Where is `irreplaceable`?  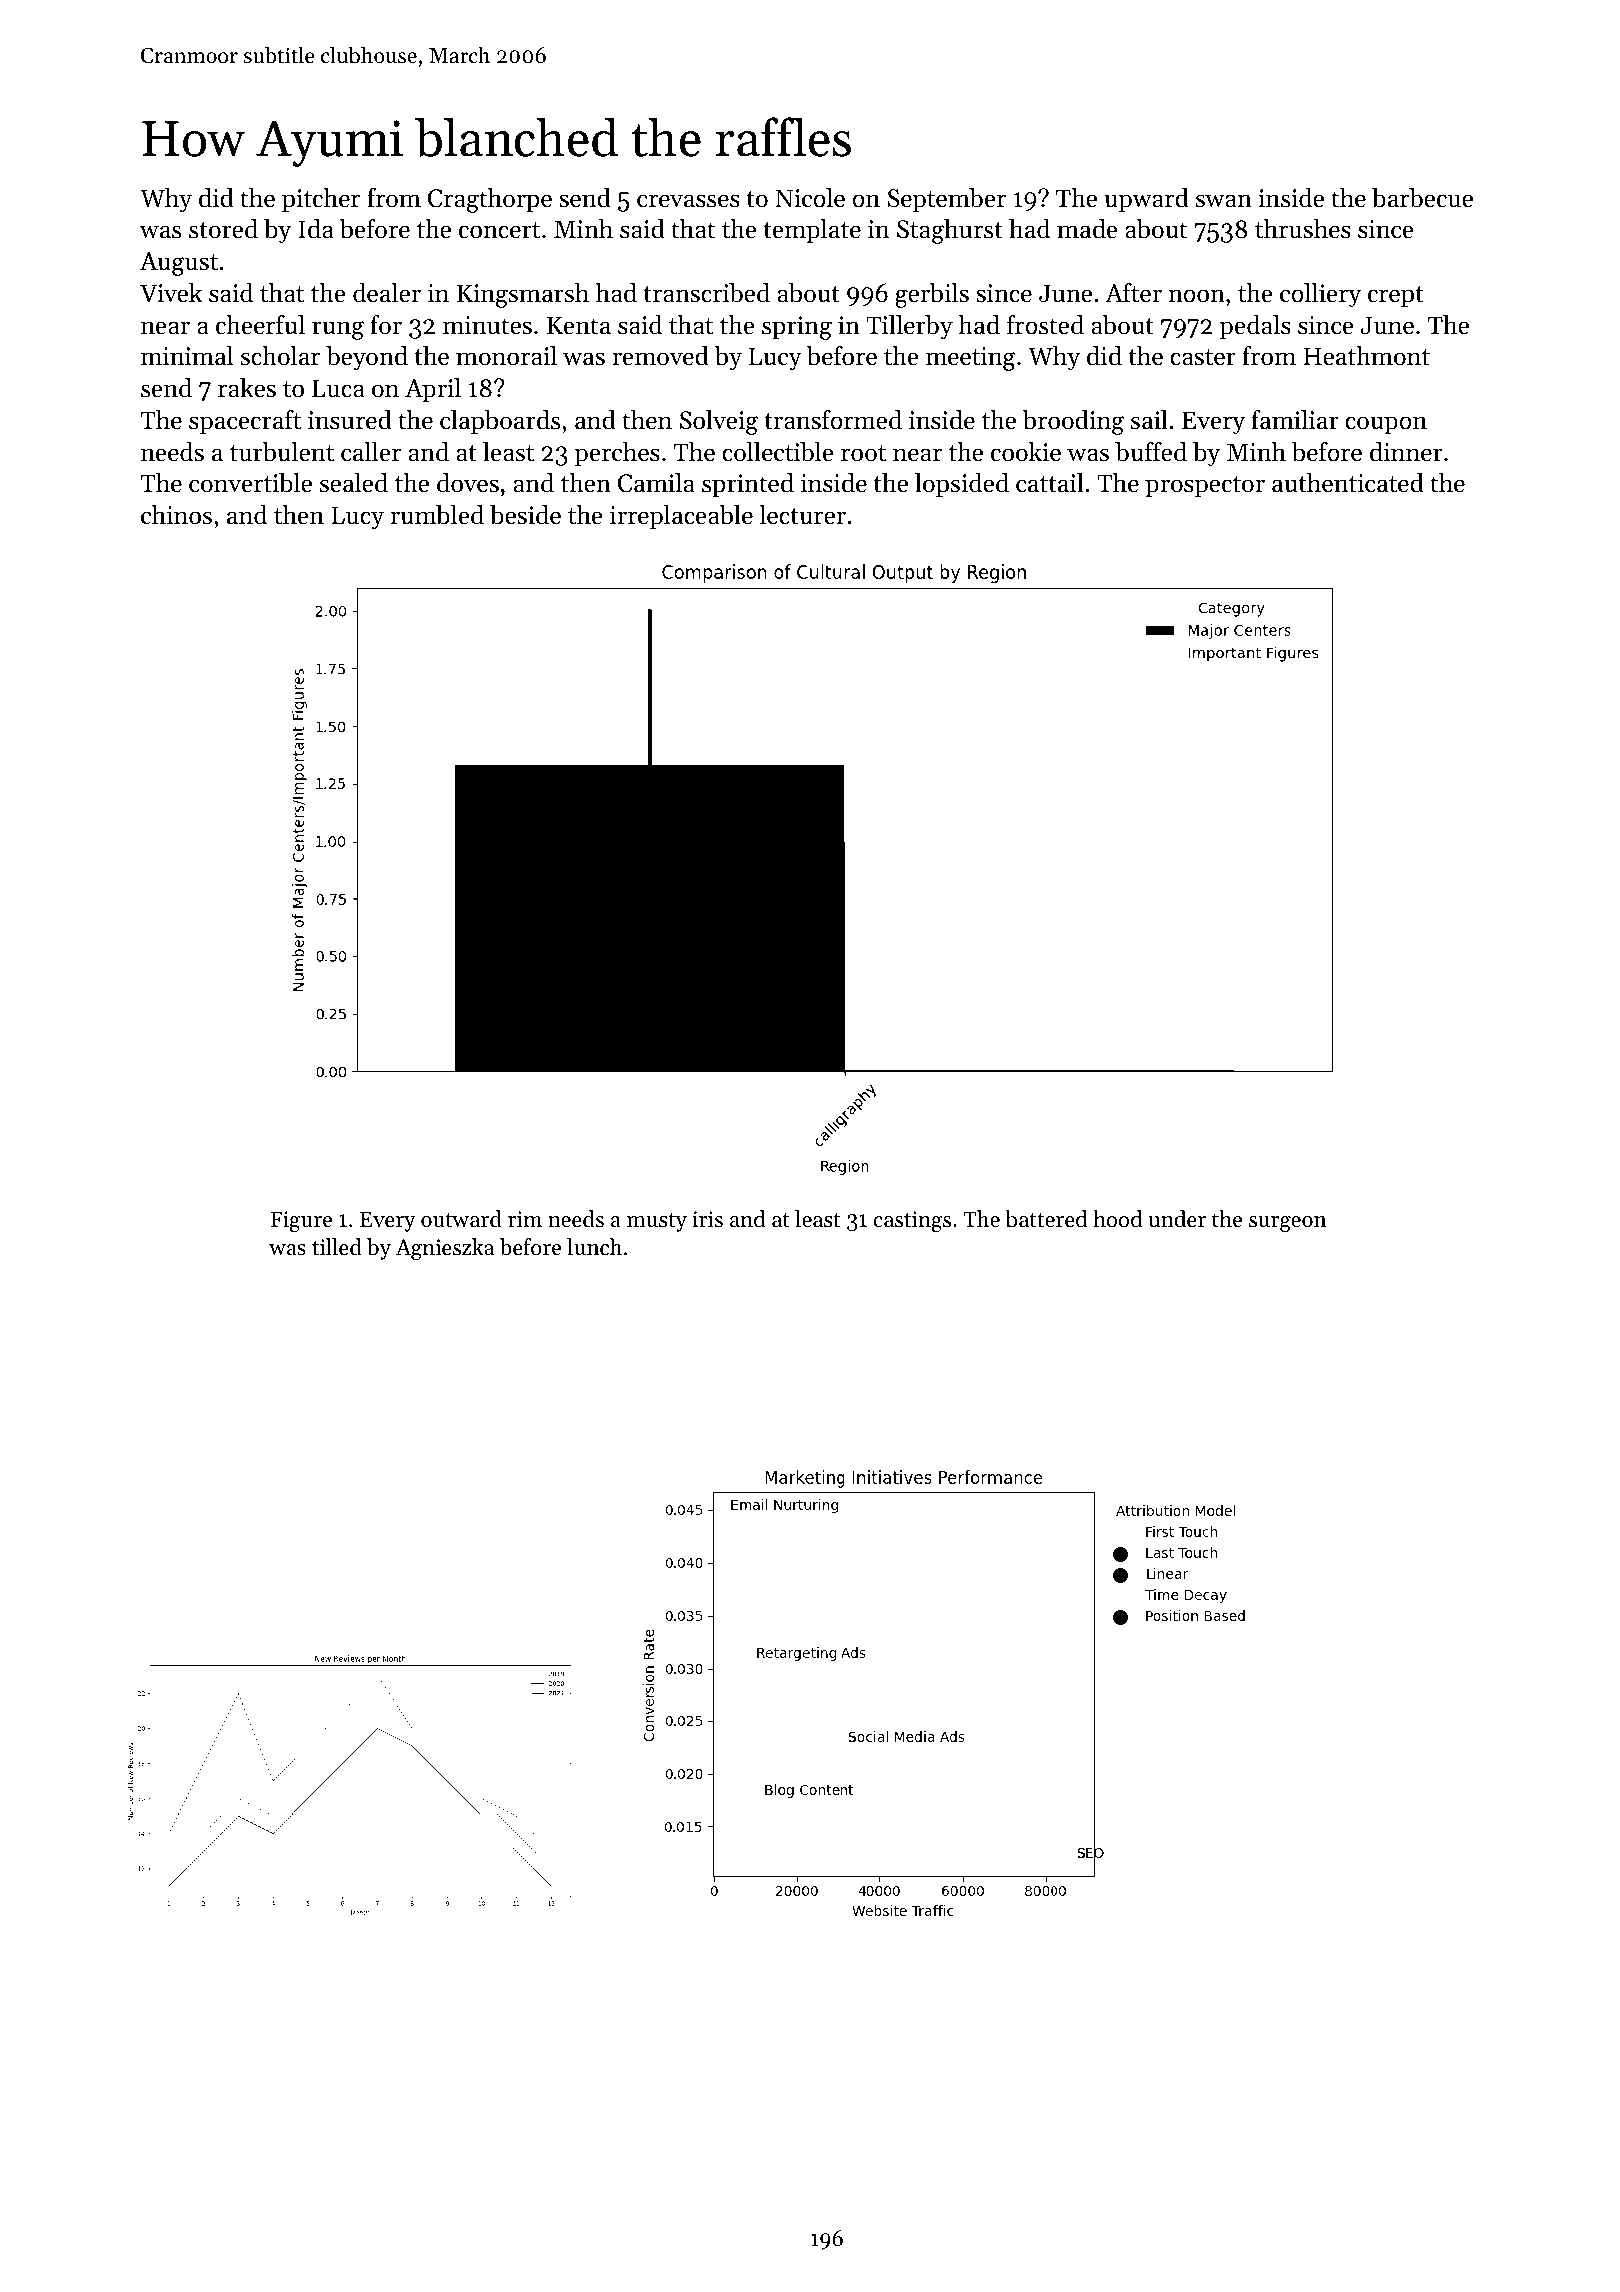 irreplaceable is located at coordinates (681, 517).
